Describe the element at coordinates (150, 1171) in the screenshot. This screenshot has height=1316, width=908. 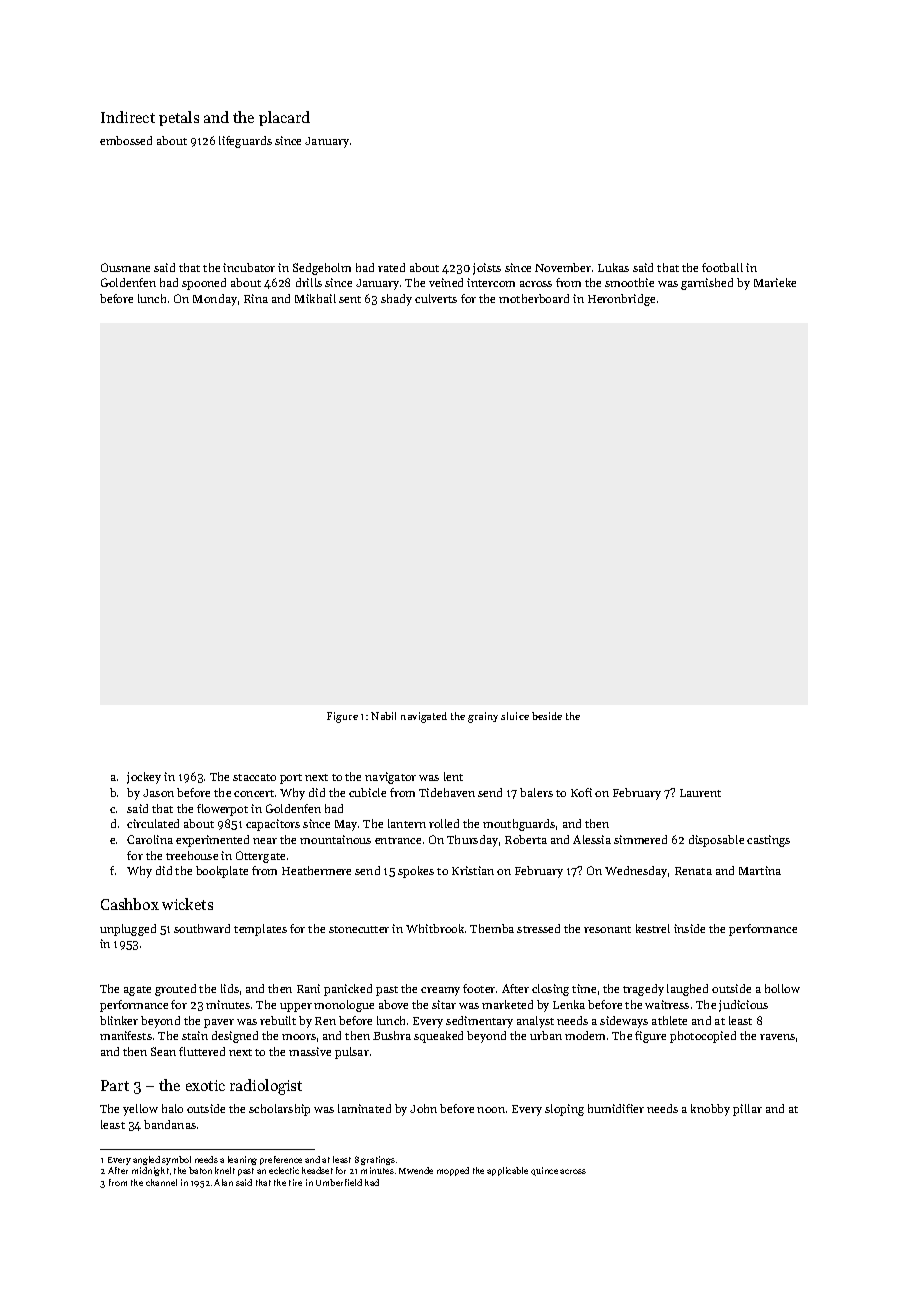
I see `midnight` at that location.
